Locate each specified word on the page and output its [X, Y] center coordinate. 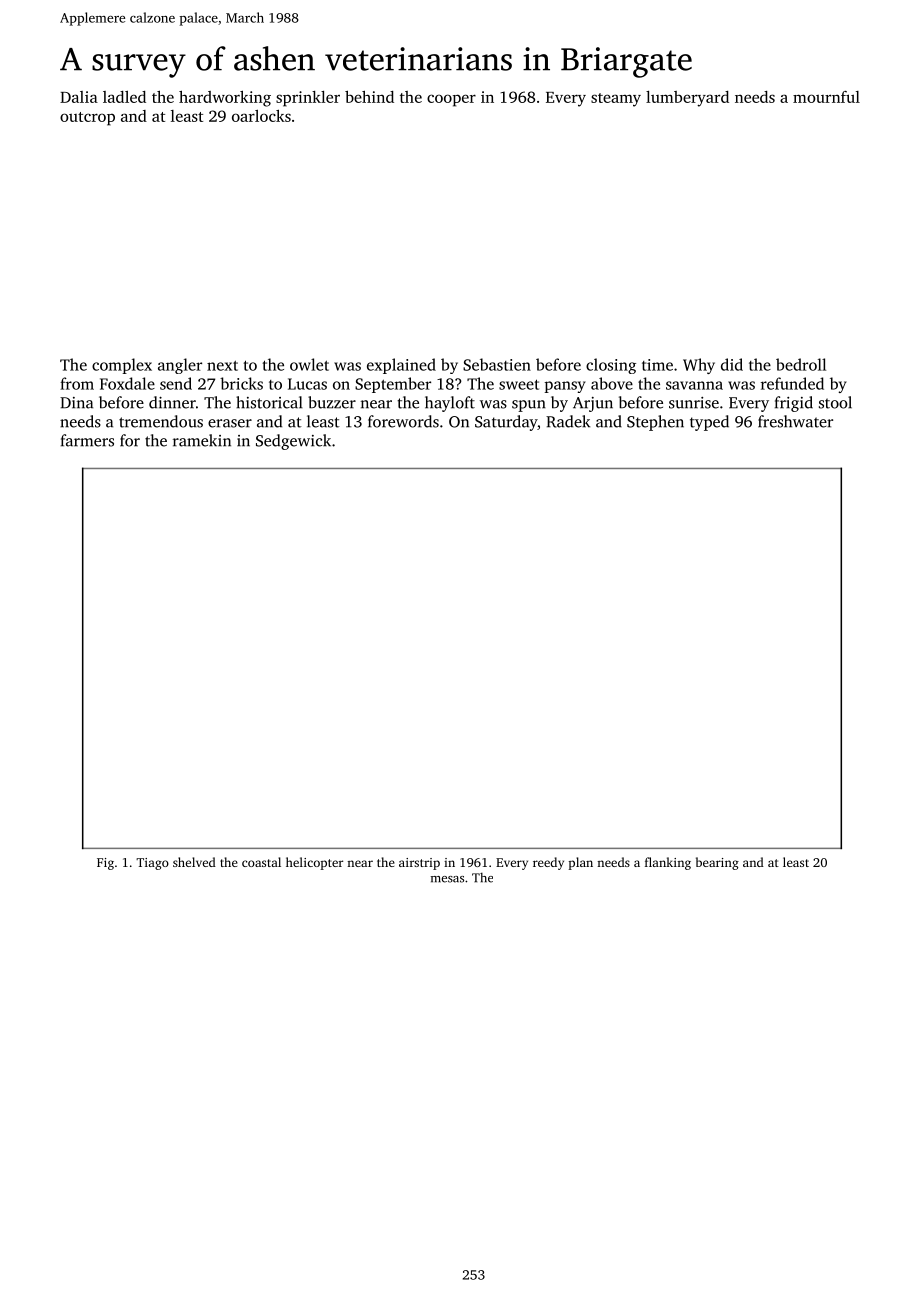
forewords [403, 421]
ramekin [202, 440]
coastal [261, 862]
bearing [717, 863]
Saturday [506, 423]
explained [401, 366]
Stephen [655, 423]
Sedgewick [293, 442]
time [657, 365]
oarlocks [261, 116]
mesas [447, 879]
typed [709, 423]
